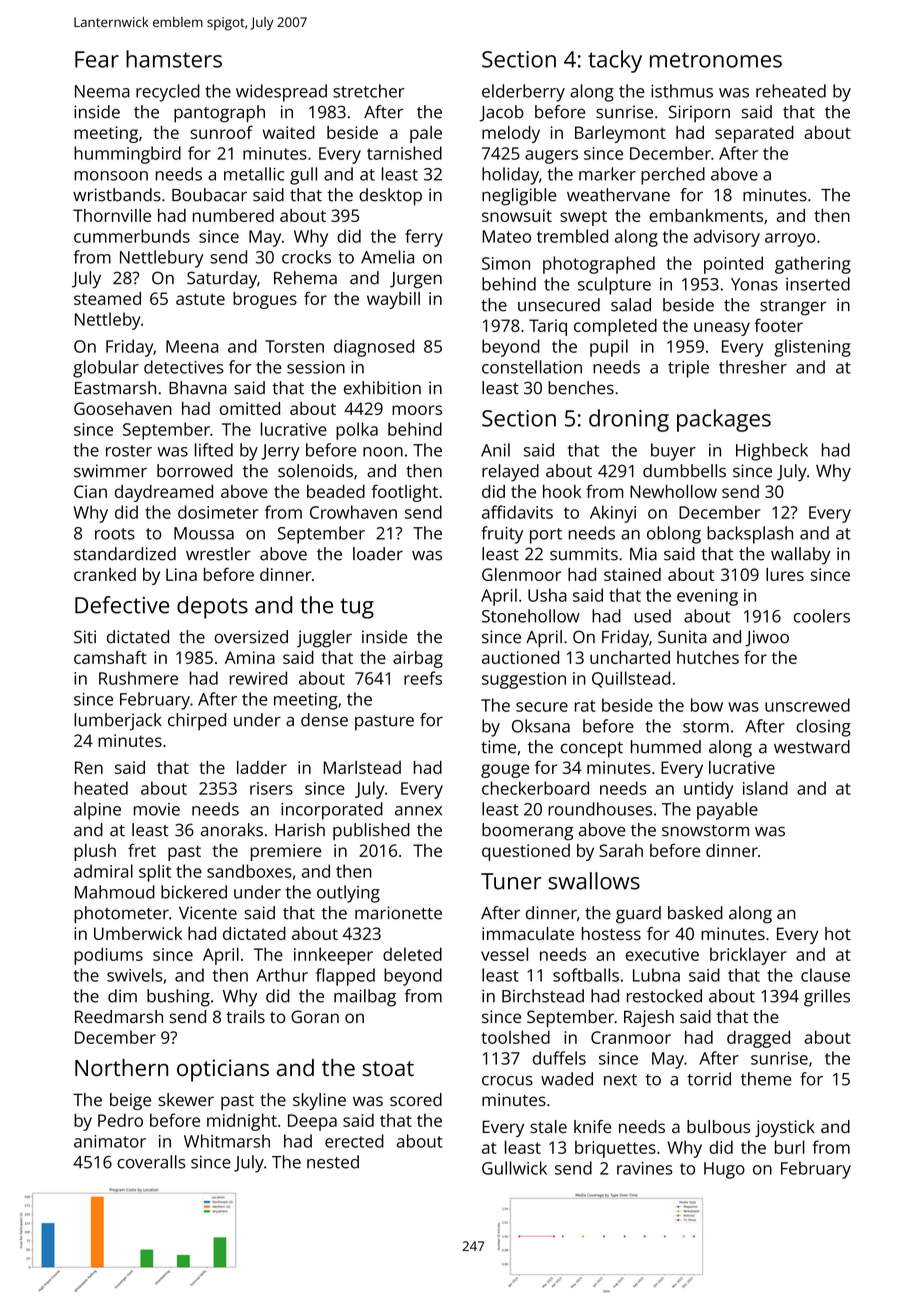  I want to click on tacky, so click(615, 61).
